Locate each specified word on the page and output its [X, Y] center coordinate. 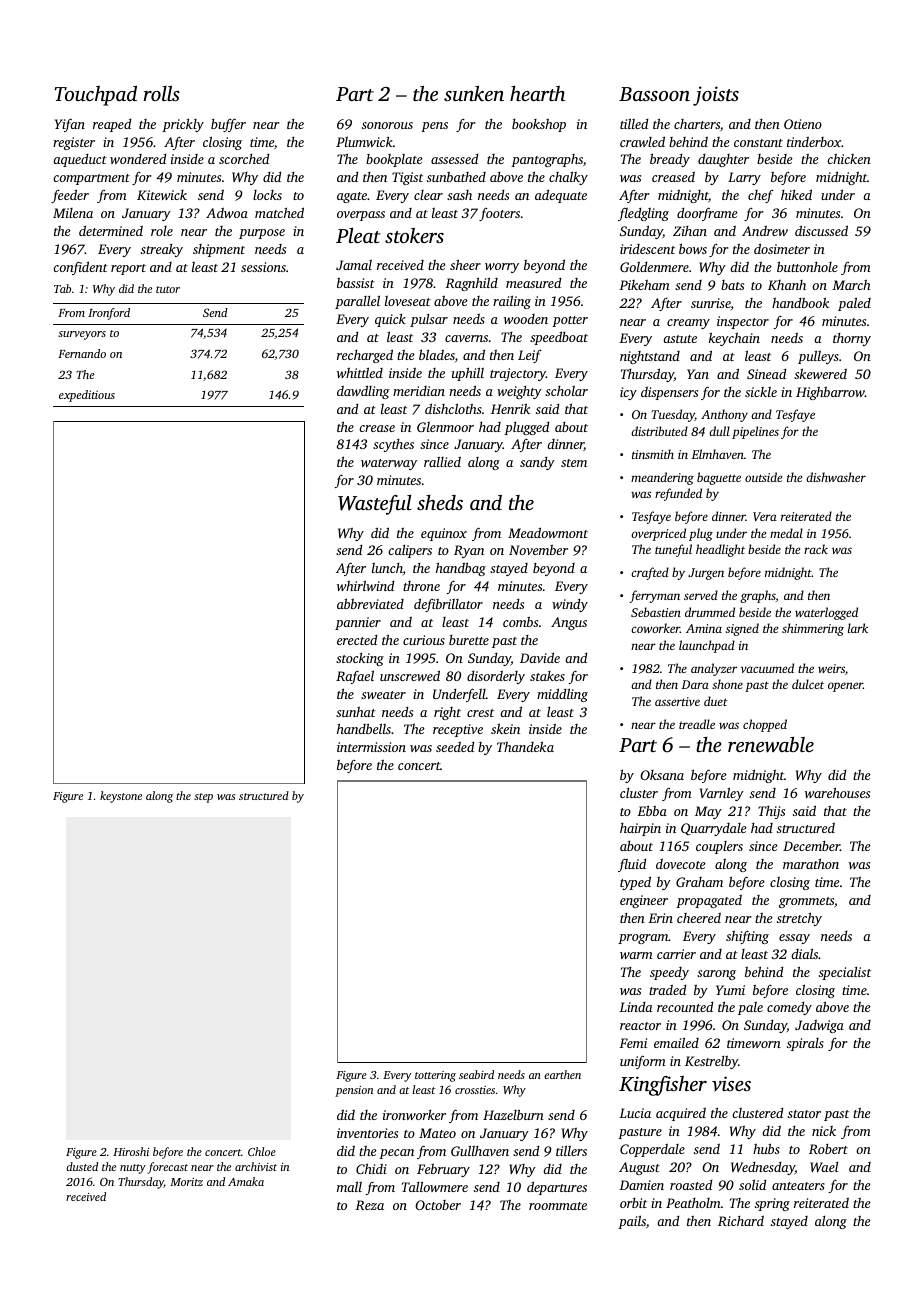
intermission [371, 747]
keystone [121, 797]
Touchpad [96, 96]
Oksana [662, 775]
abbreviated [370, 603]
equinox [444, 534]
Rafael [355, 677]
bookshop [539, 125]
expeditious [87, 396]
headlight [720, 550]
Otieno [803, 124]
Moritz [186, 1182]
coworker [655, 628]
